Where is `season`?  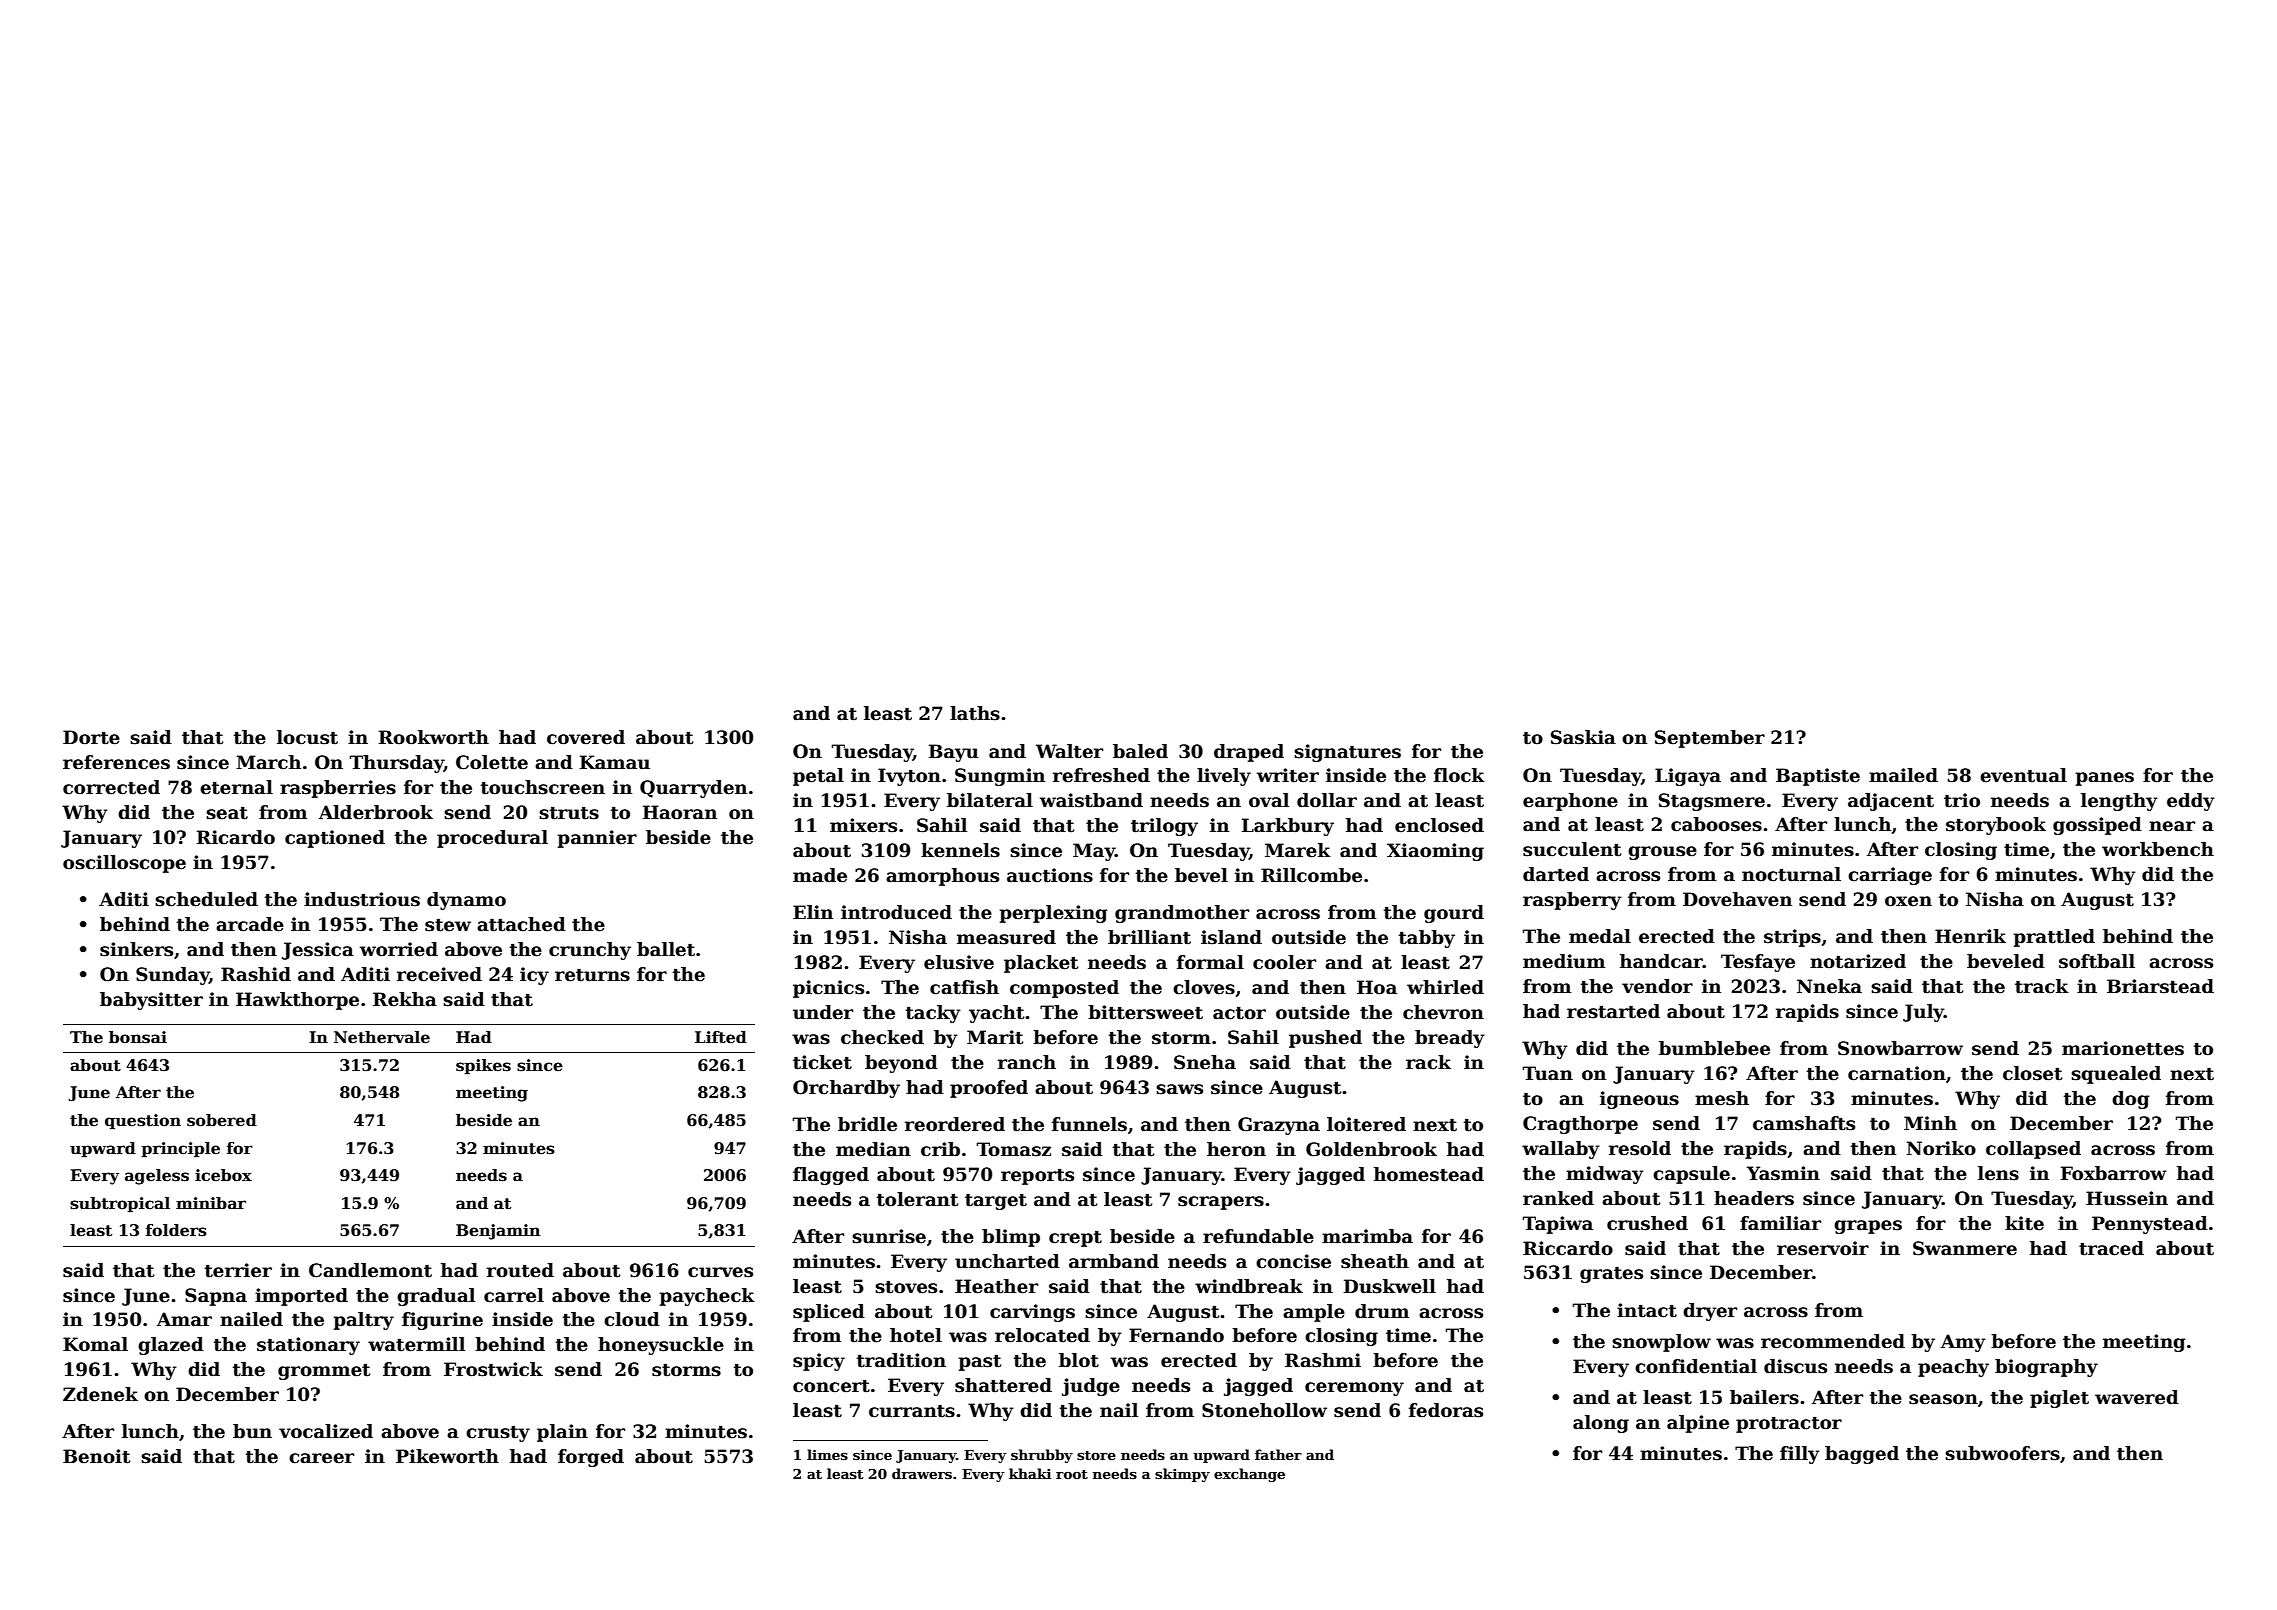 season is located at coordinates (1943, 1399).
